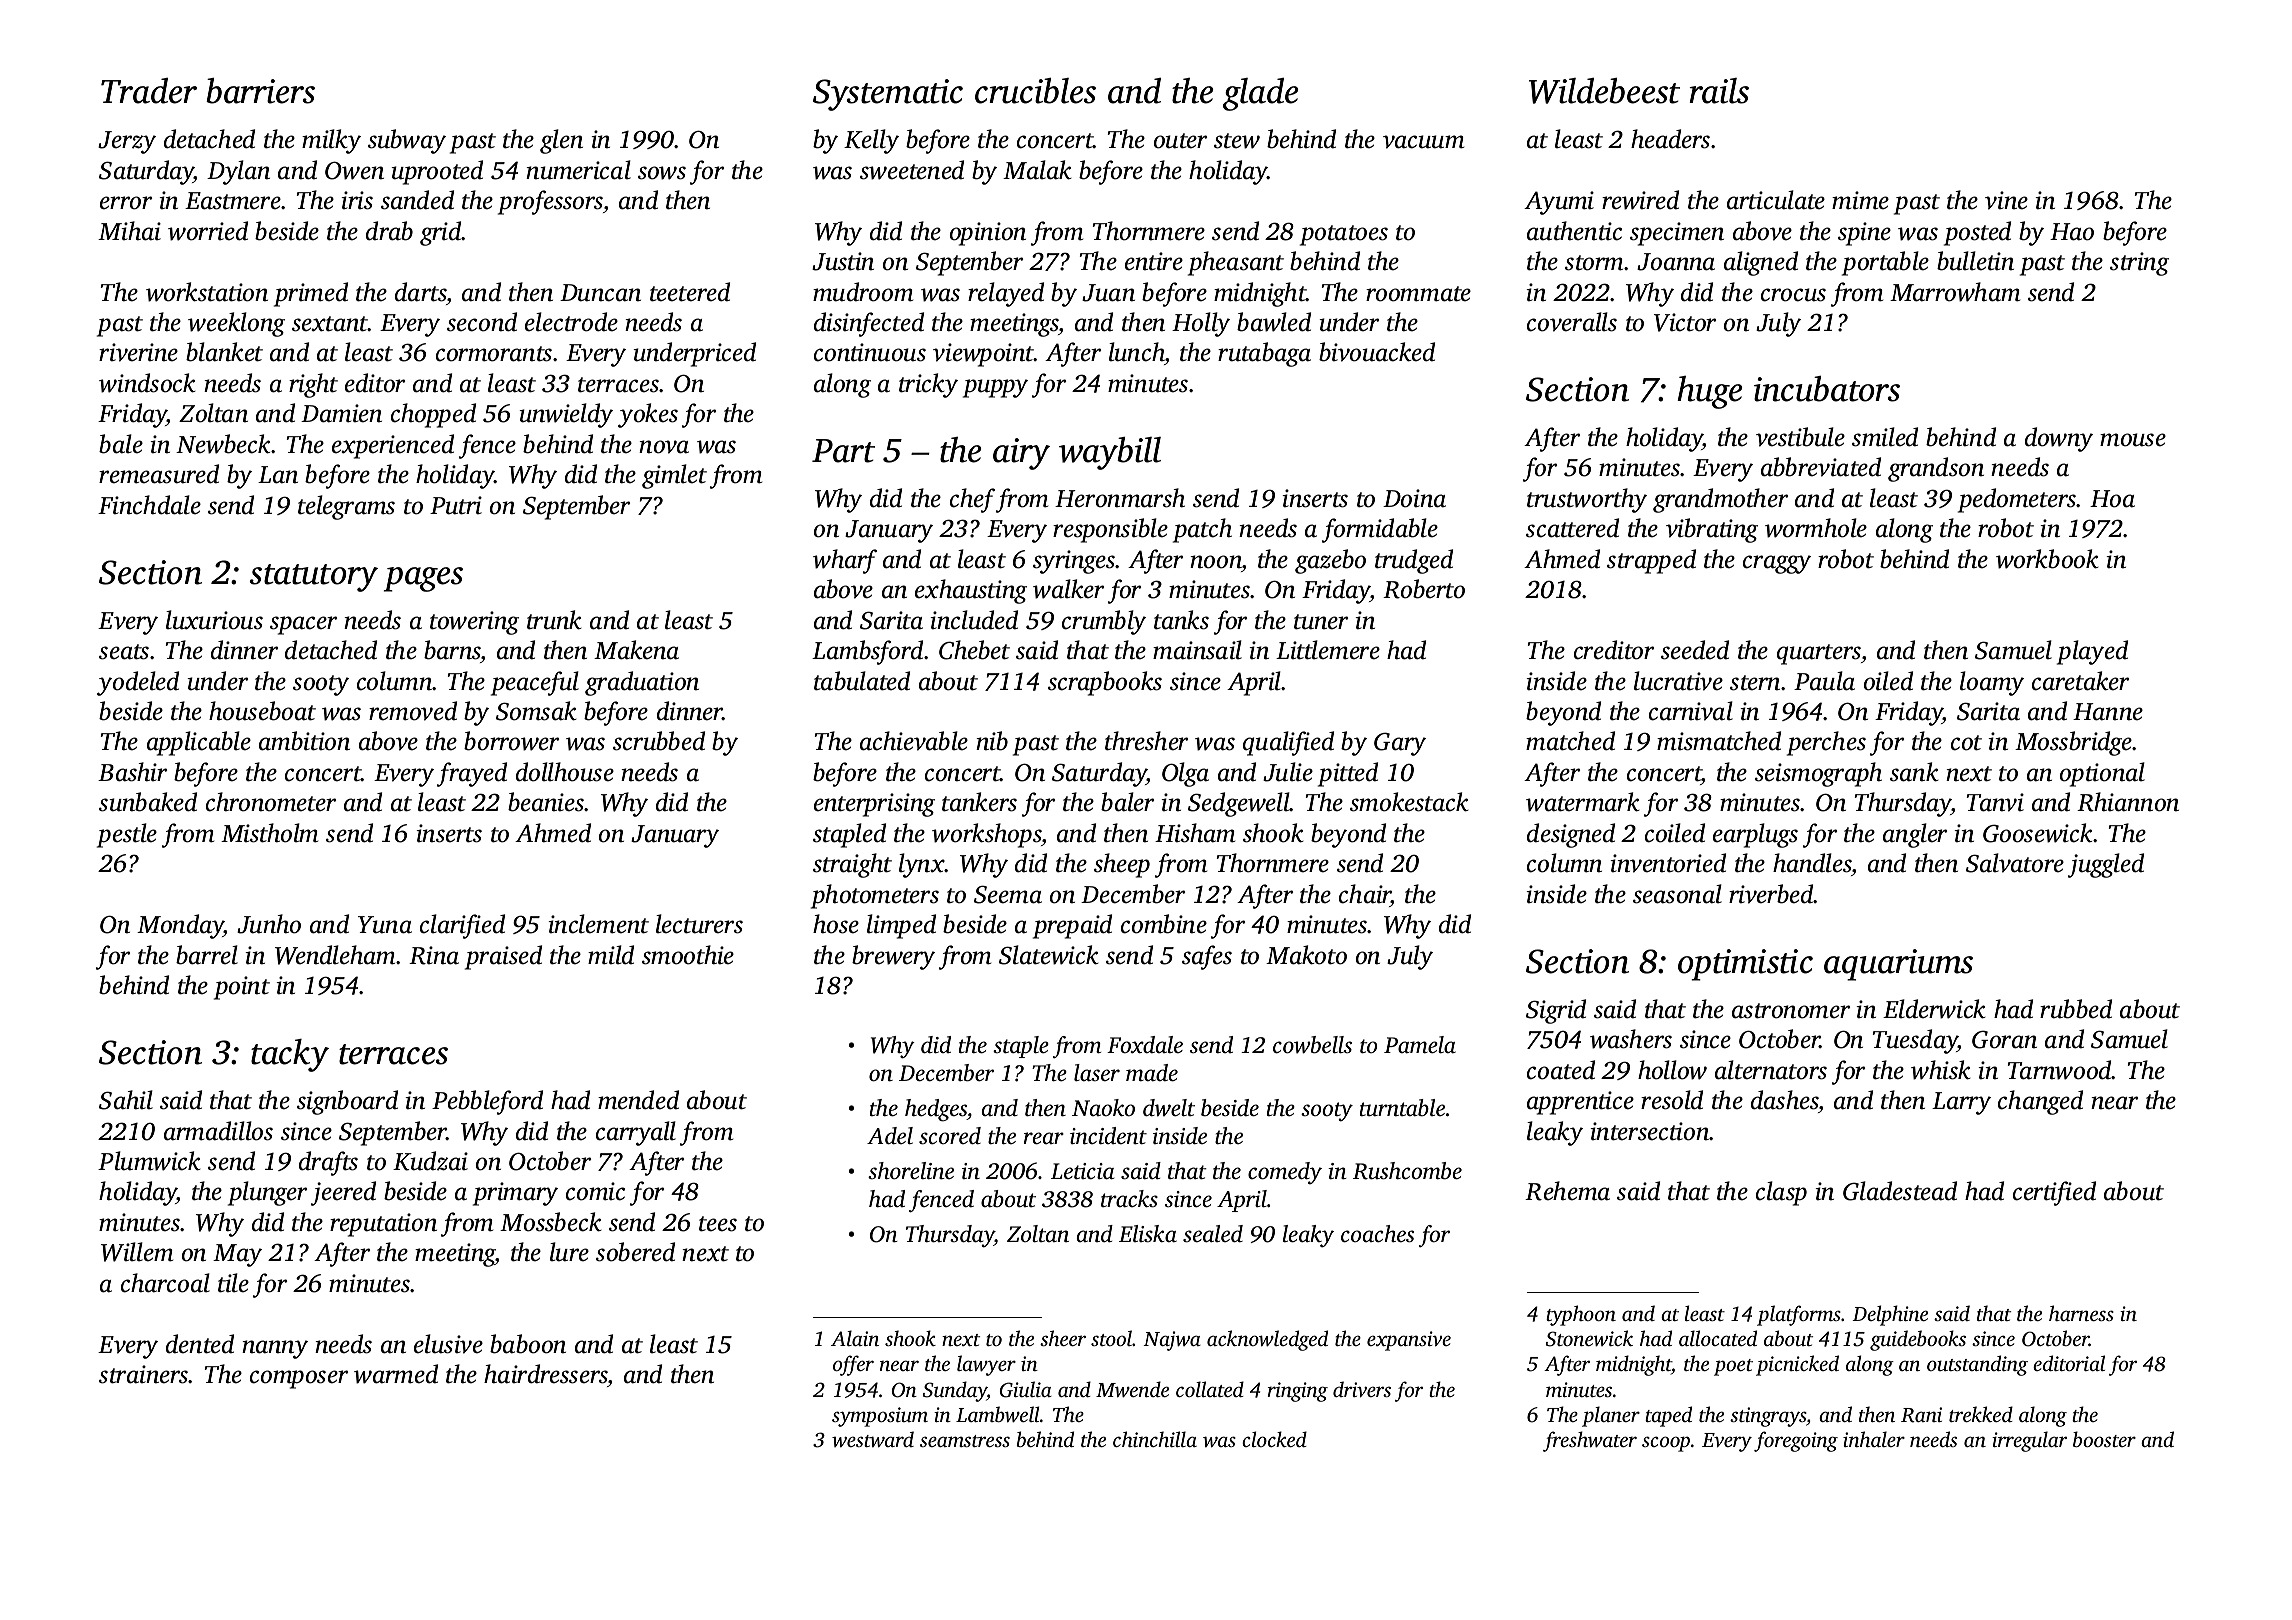  What do you see at coordinates (144, 1374) in the page?
I see `strainers` at bounding box center [144, 1374].
